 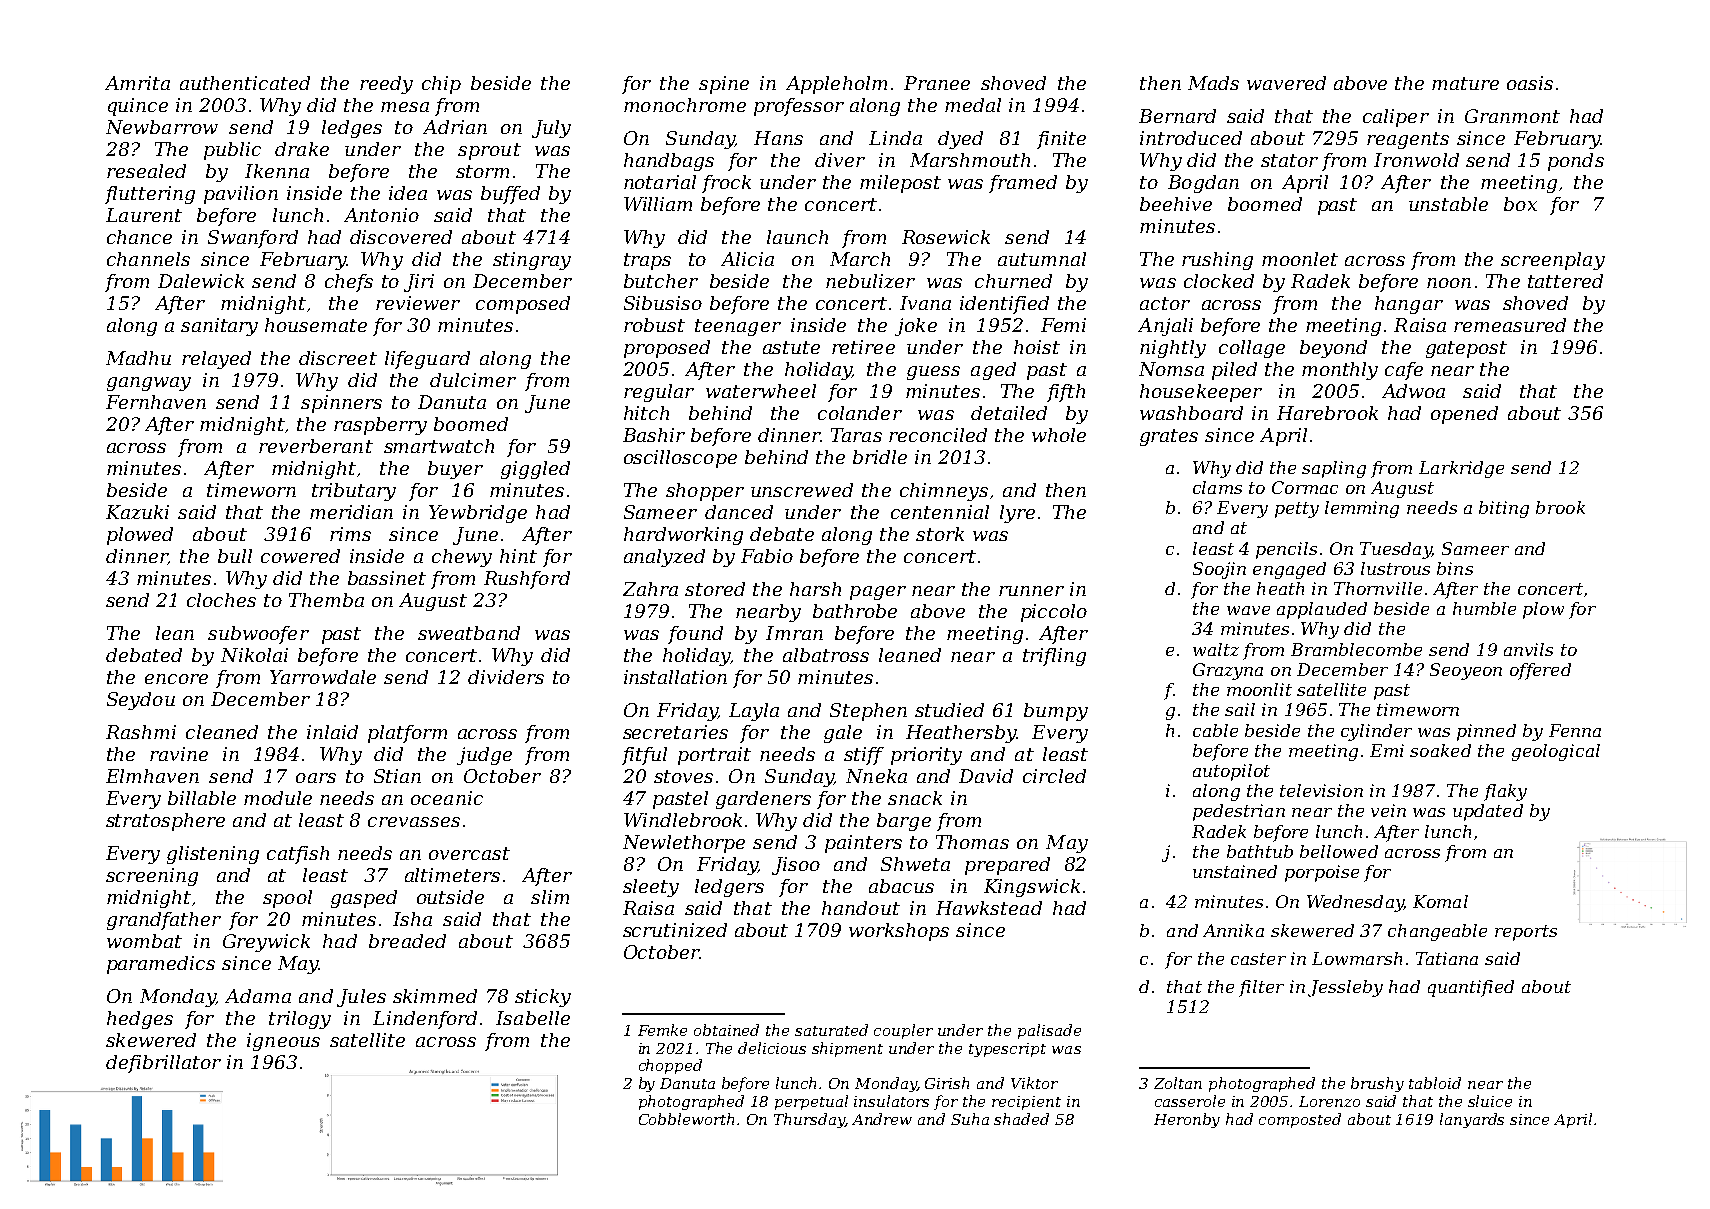 What do you see at coordinates (484, 756) in the screenshot?
I see `judge` at bounding box center [484, 756].
